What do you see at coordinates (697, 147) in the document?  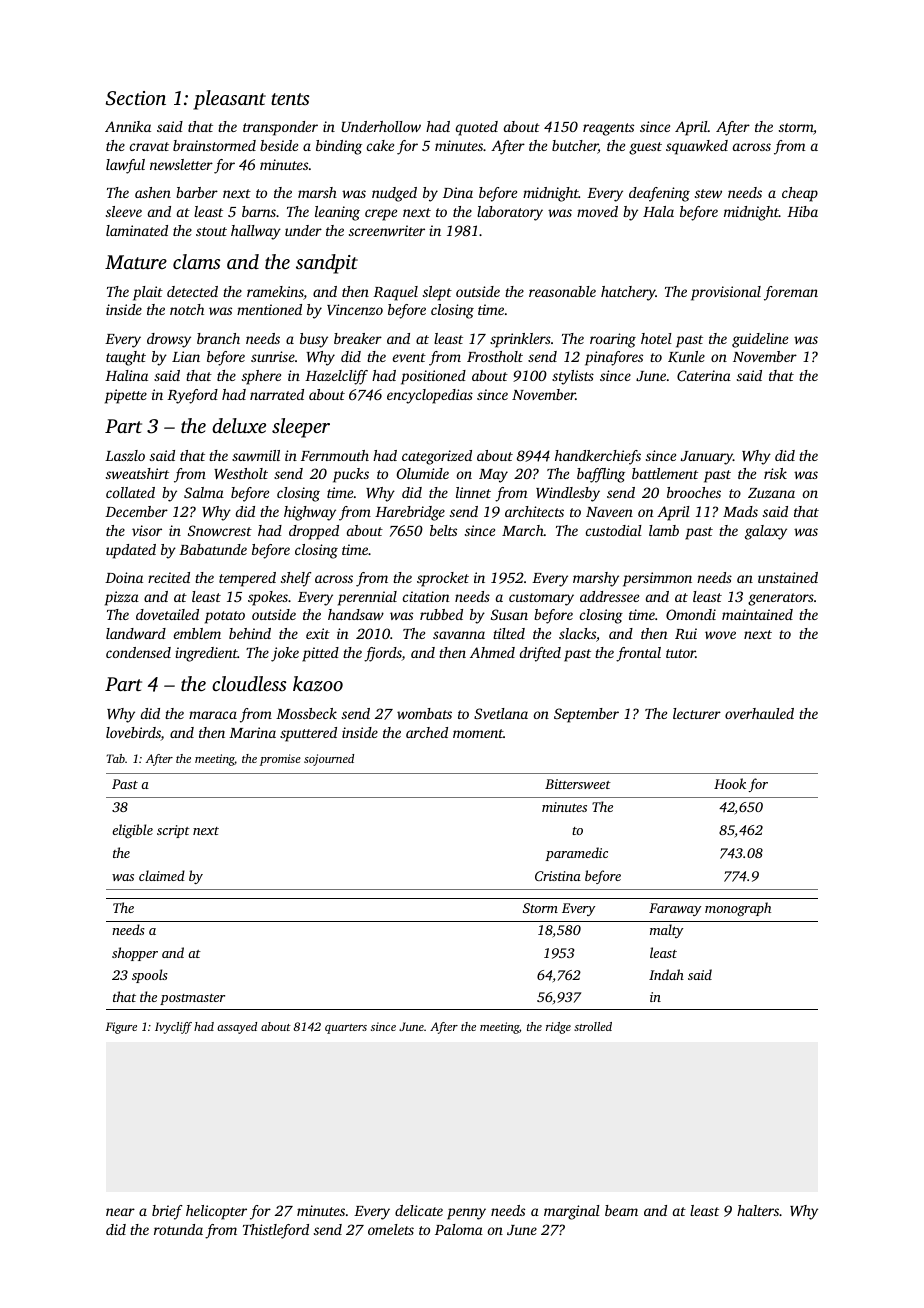 I see `squawked` at bounding box center [697, 147].
